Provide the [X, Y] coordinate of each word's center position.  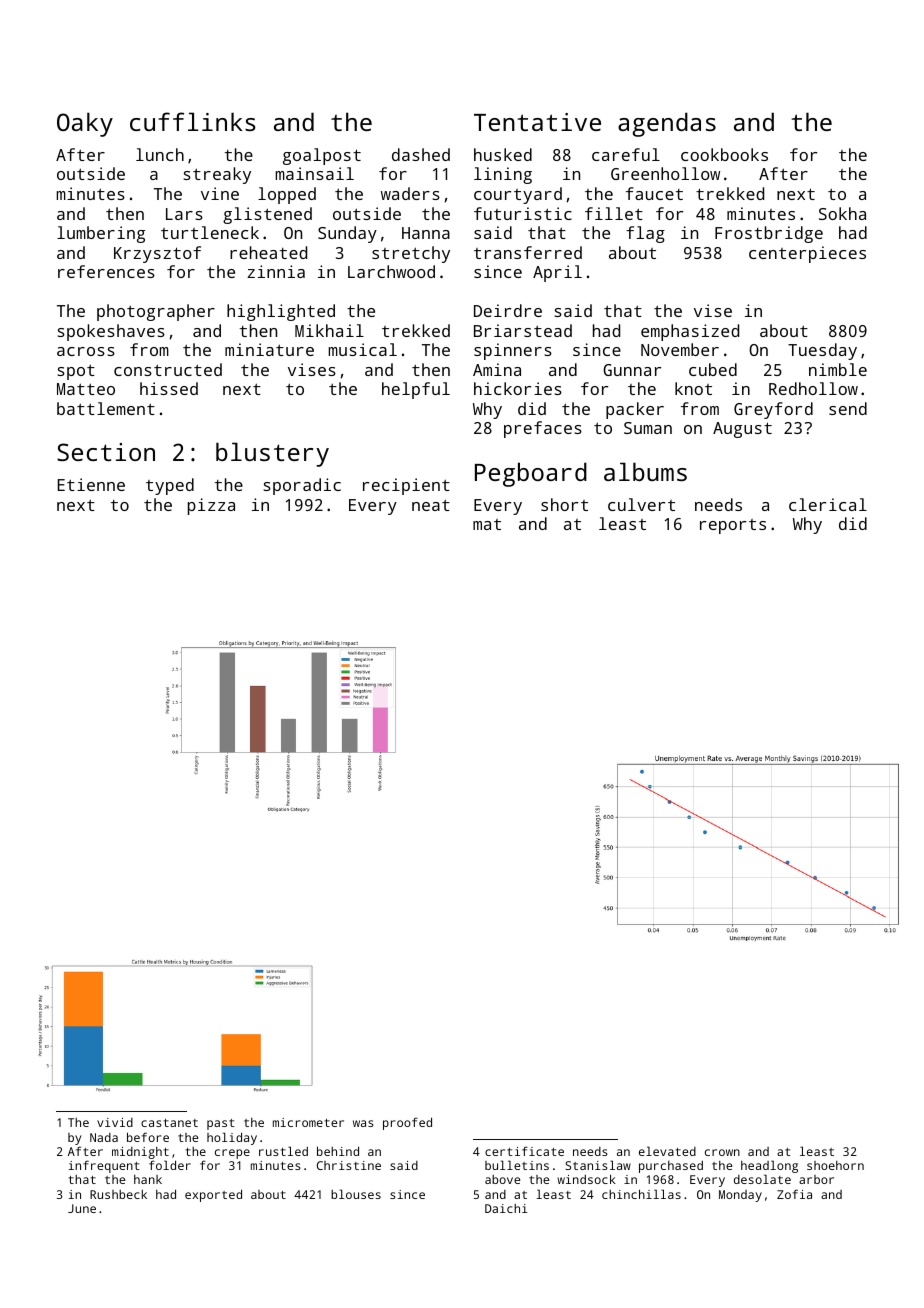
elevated [667, 1151]
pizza [211, 506]
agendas [667, 124]
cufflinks [193, 121]
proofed [407, 1123]
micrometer [308, 1122]
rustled [283, 1151]
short [564, 504]
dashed [421, 154]
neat [431, 505]
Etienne [91, 484]
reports [733, 526]
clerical [828, 504]
